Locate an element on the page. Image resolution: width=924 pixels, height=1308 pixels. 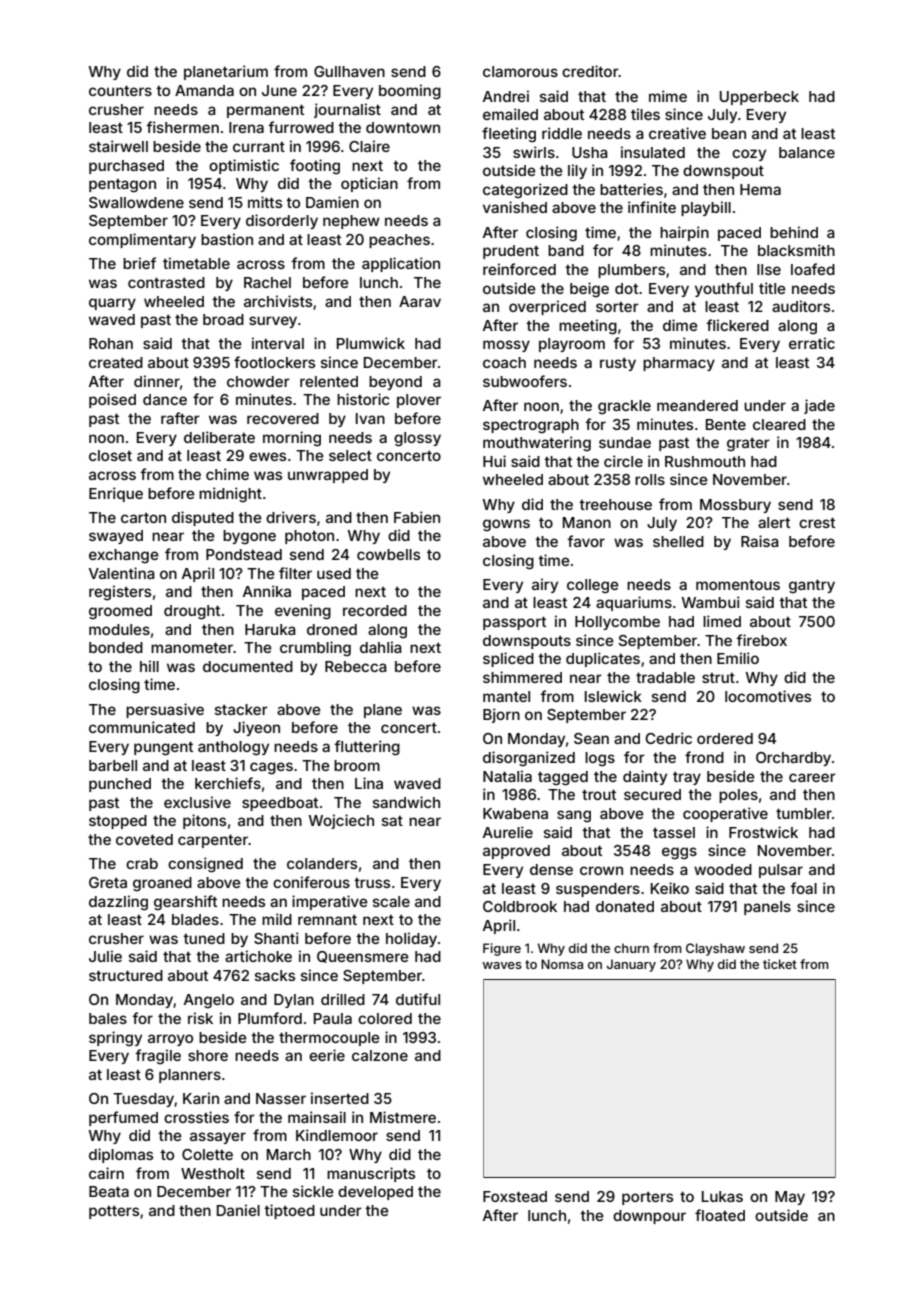
exclusive is located at coordinates (197, 802).
